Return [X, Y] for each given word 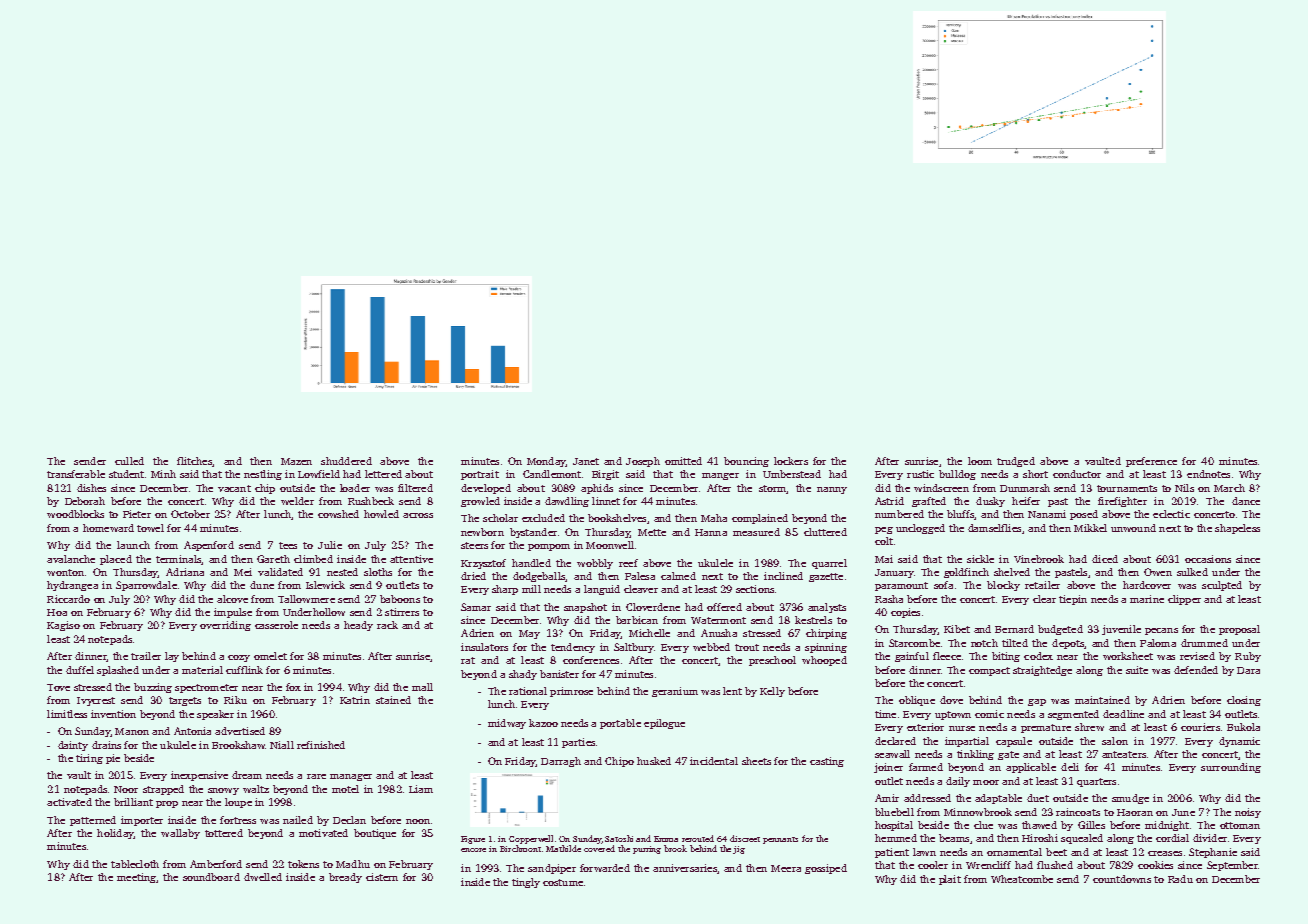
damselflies [994, 528]
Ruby [1248, 657]
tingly [526, 883]
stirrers [402, 612]
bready [345, 878]
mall [422, 687]
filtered [415, 488]
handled [531, 563]
